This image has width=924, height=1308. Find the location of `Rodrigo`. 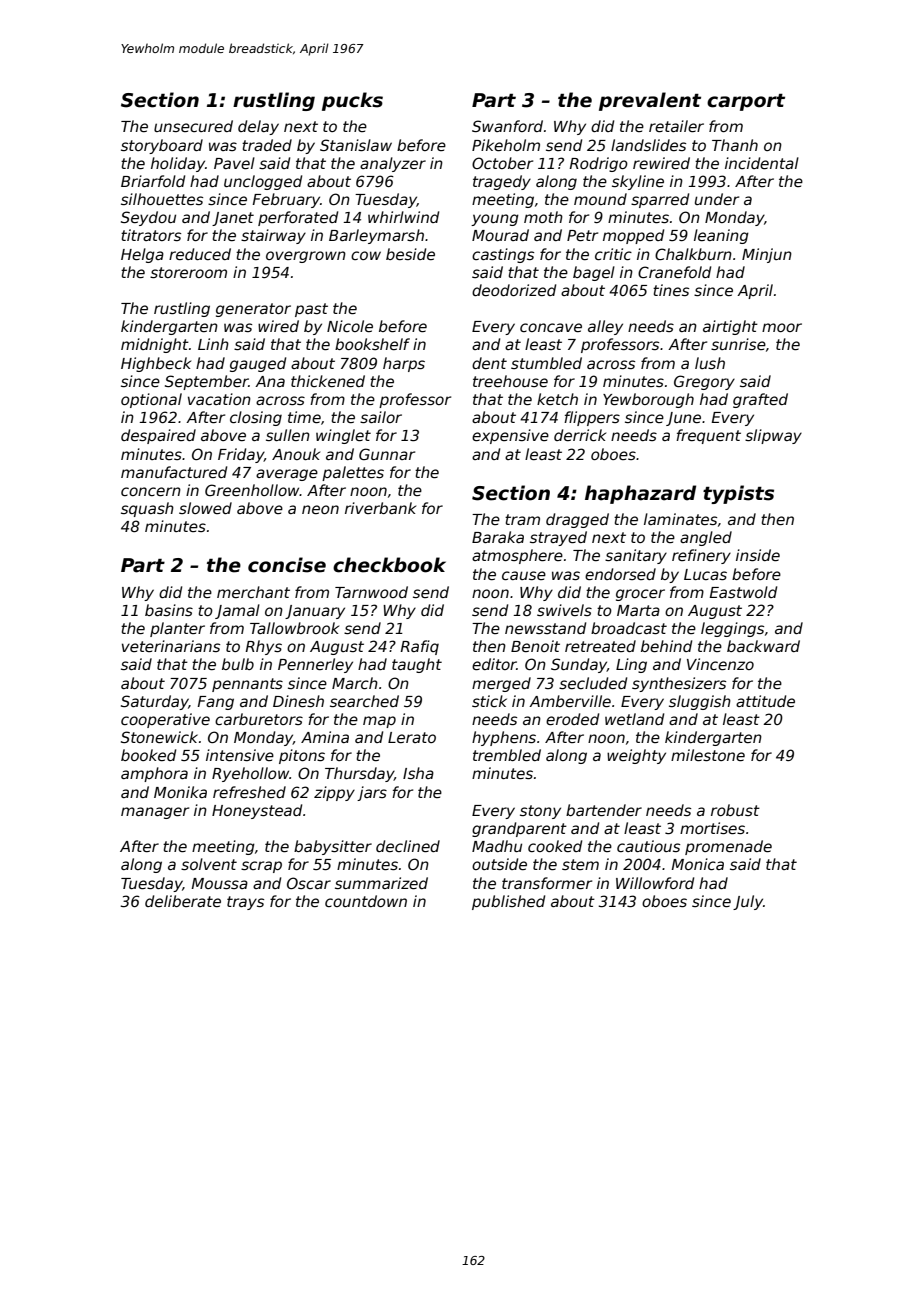

Rodrigo is located at coordinates (598, 164).
